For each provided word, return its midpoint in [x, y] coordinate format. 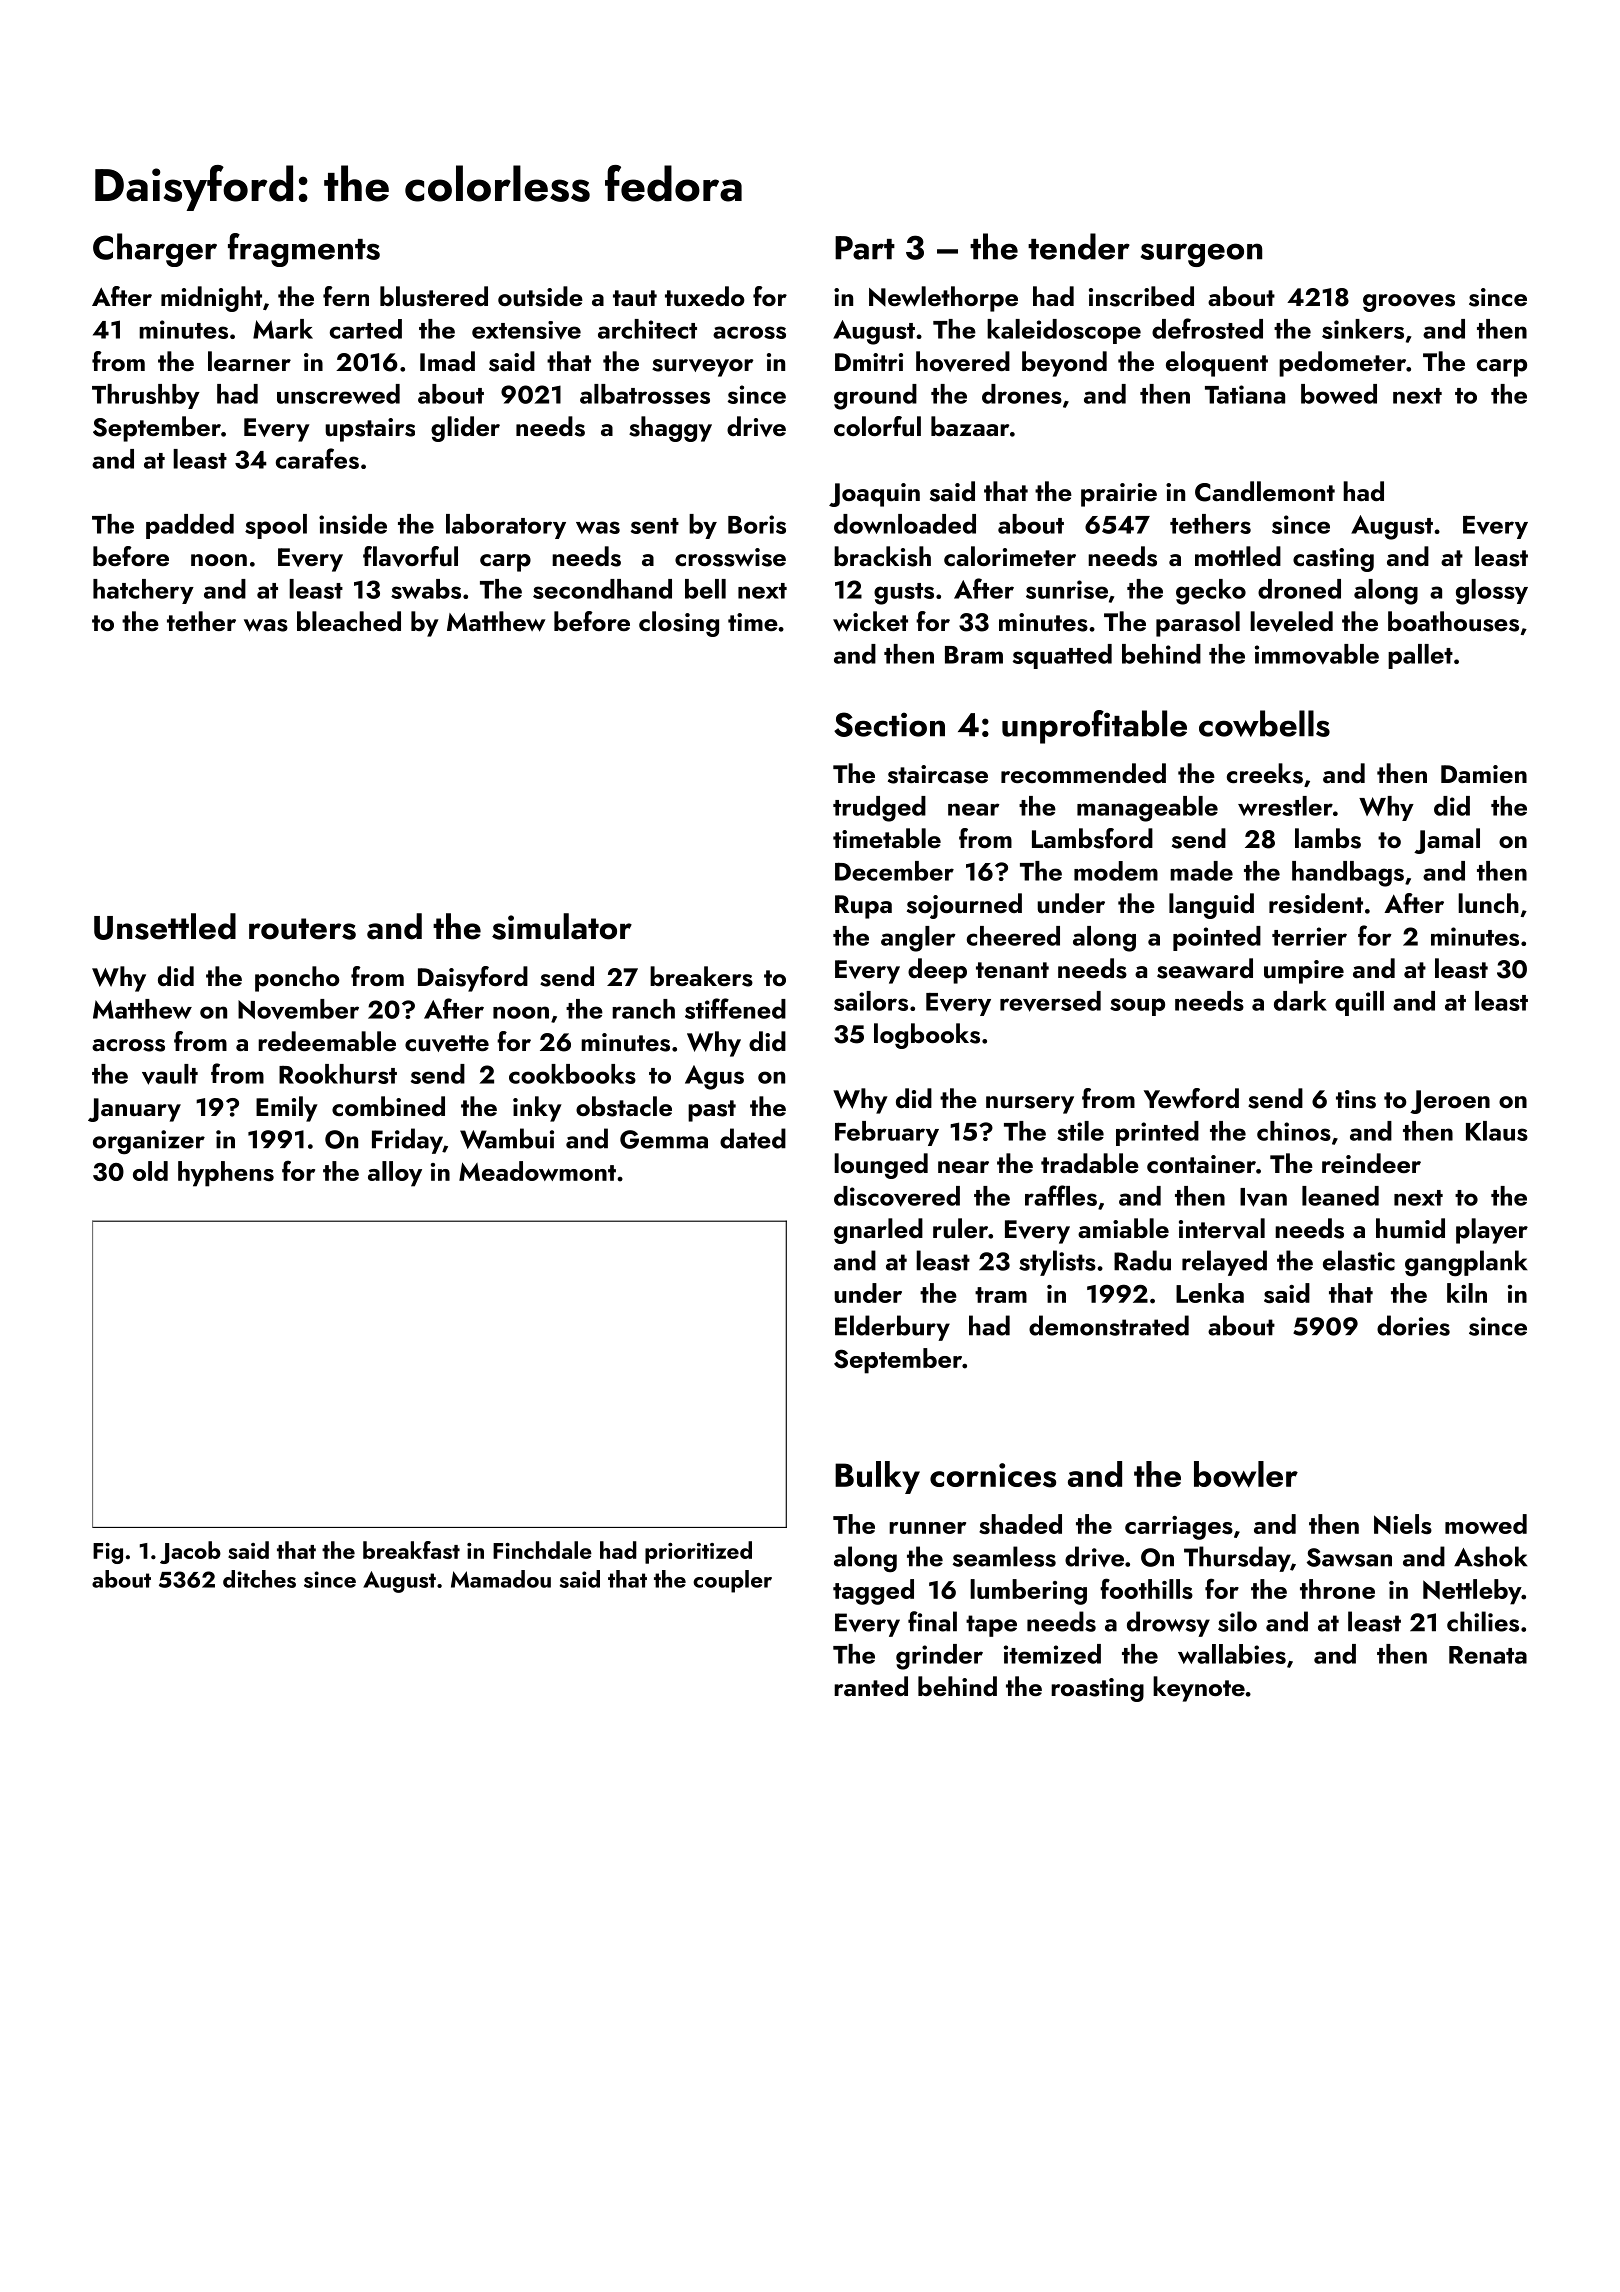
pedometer [1342, 364]
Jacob [190, 1552]
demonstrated [1109, 1325]
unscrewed [338, 394]
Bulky [877, 1477]
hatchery [143, 591]
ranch [643, 1009]
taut [635, 298]
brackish [882, 556]
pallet [1420, 656]
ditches [259, 1579]
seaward [1205, 968]
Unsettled [165, 926]
